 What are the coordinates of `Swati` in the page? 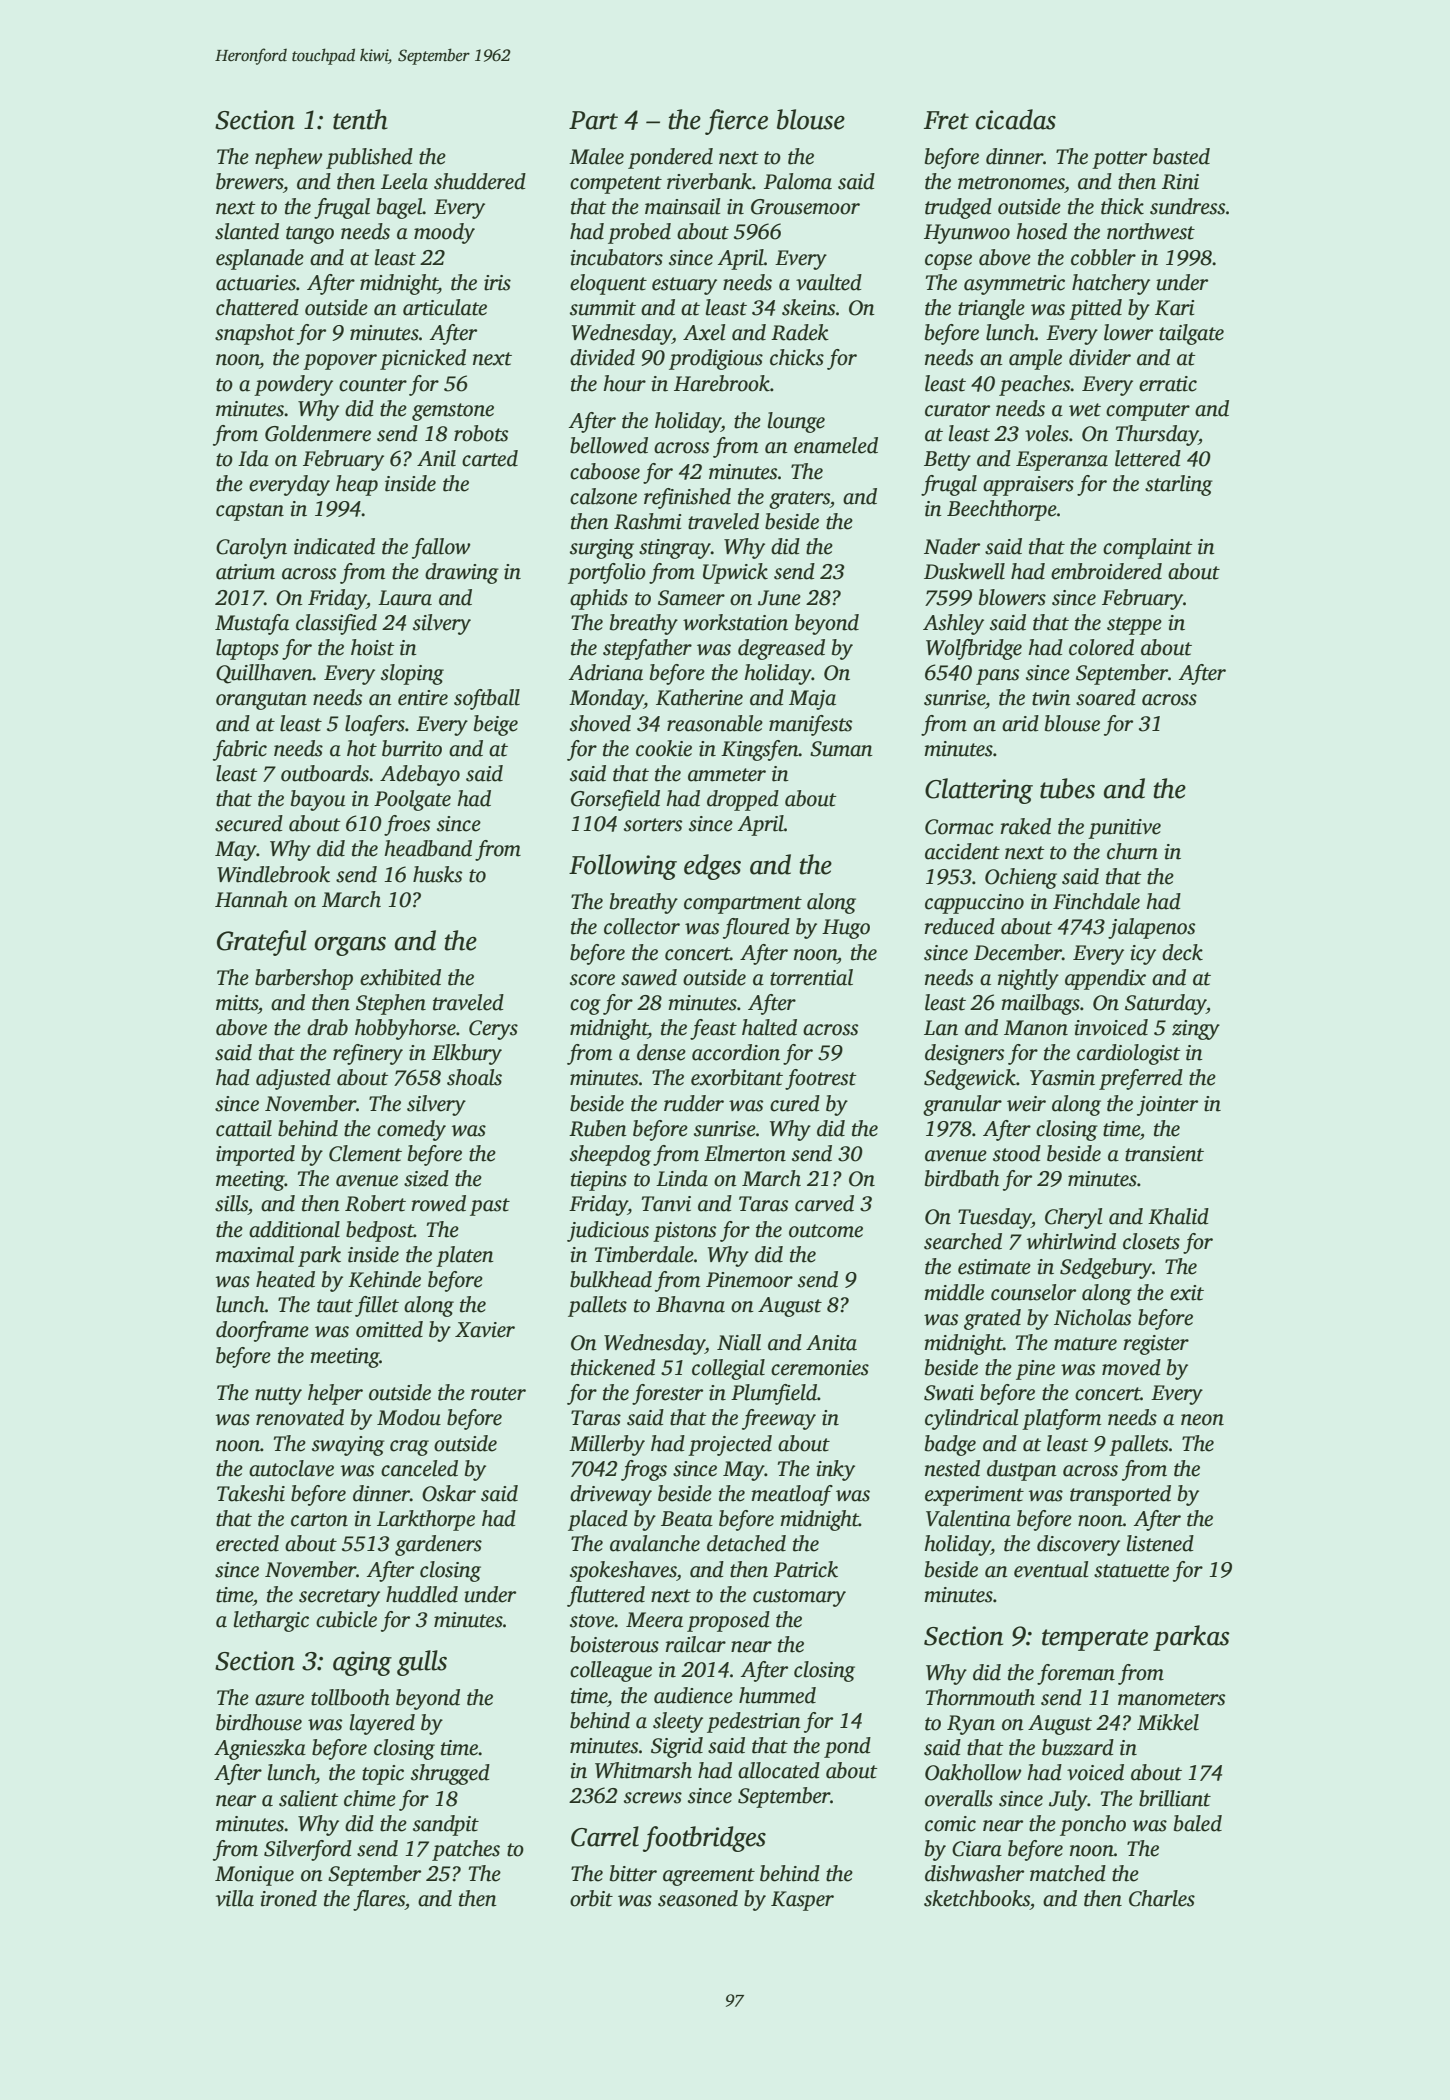 It's located at (949, 1393).
